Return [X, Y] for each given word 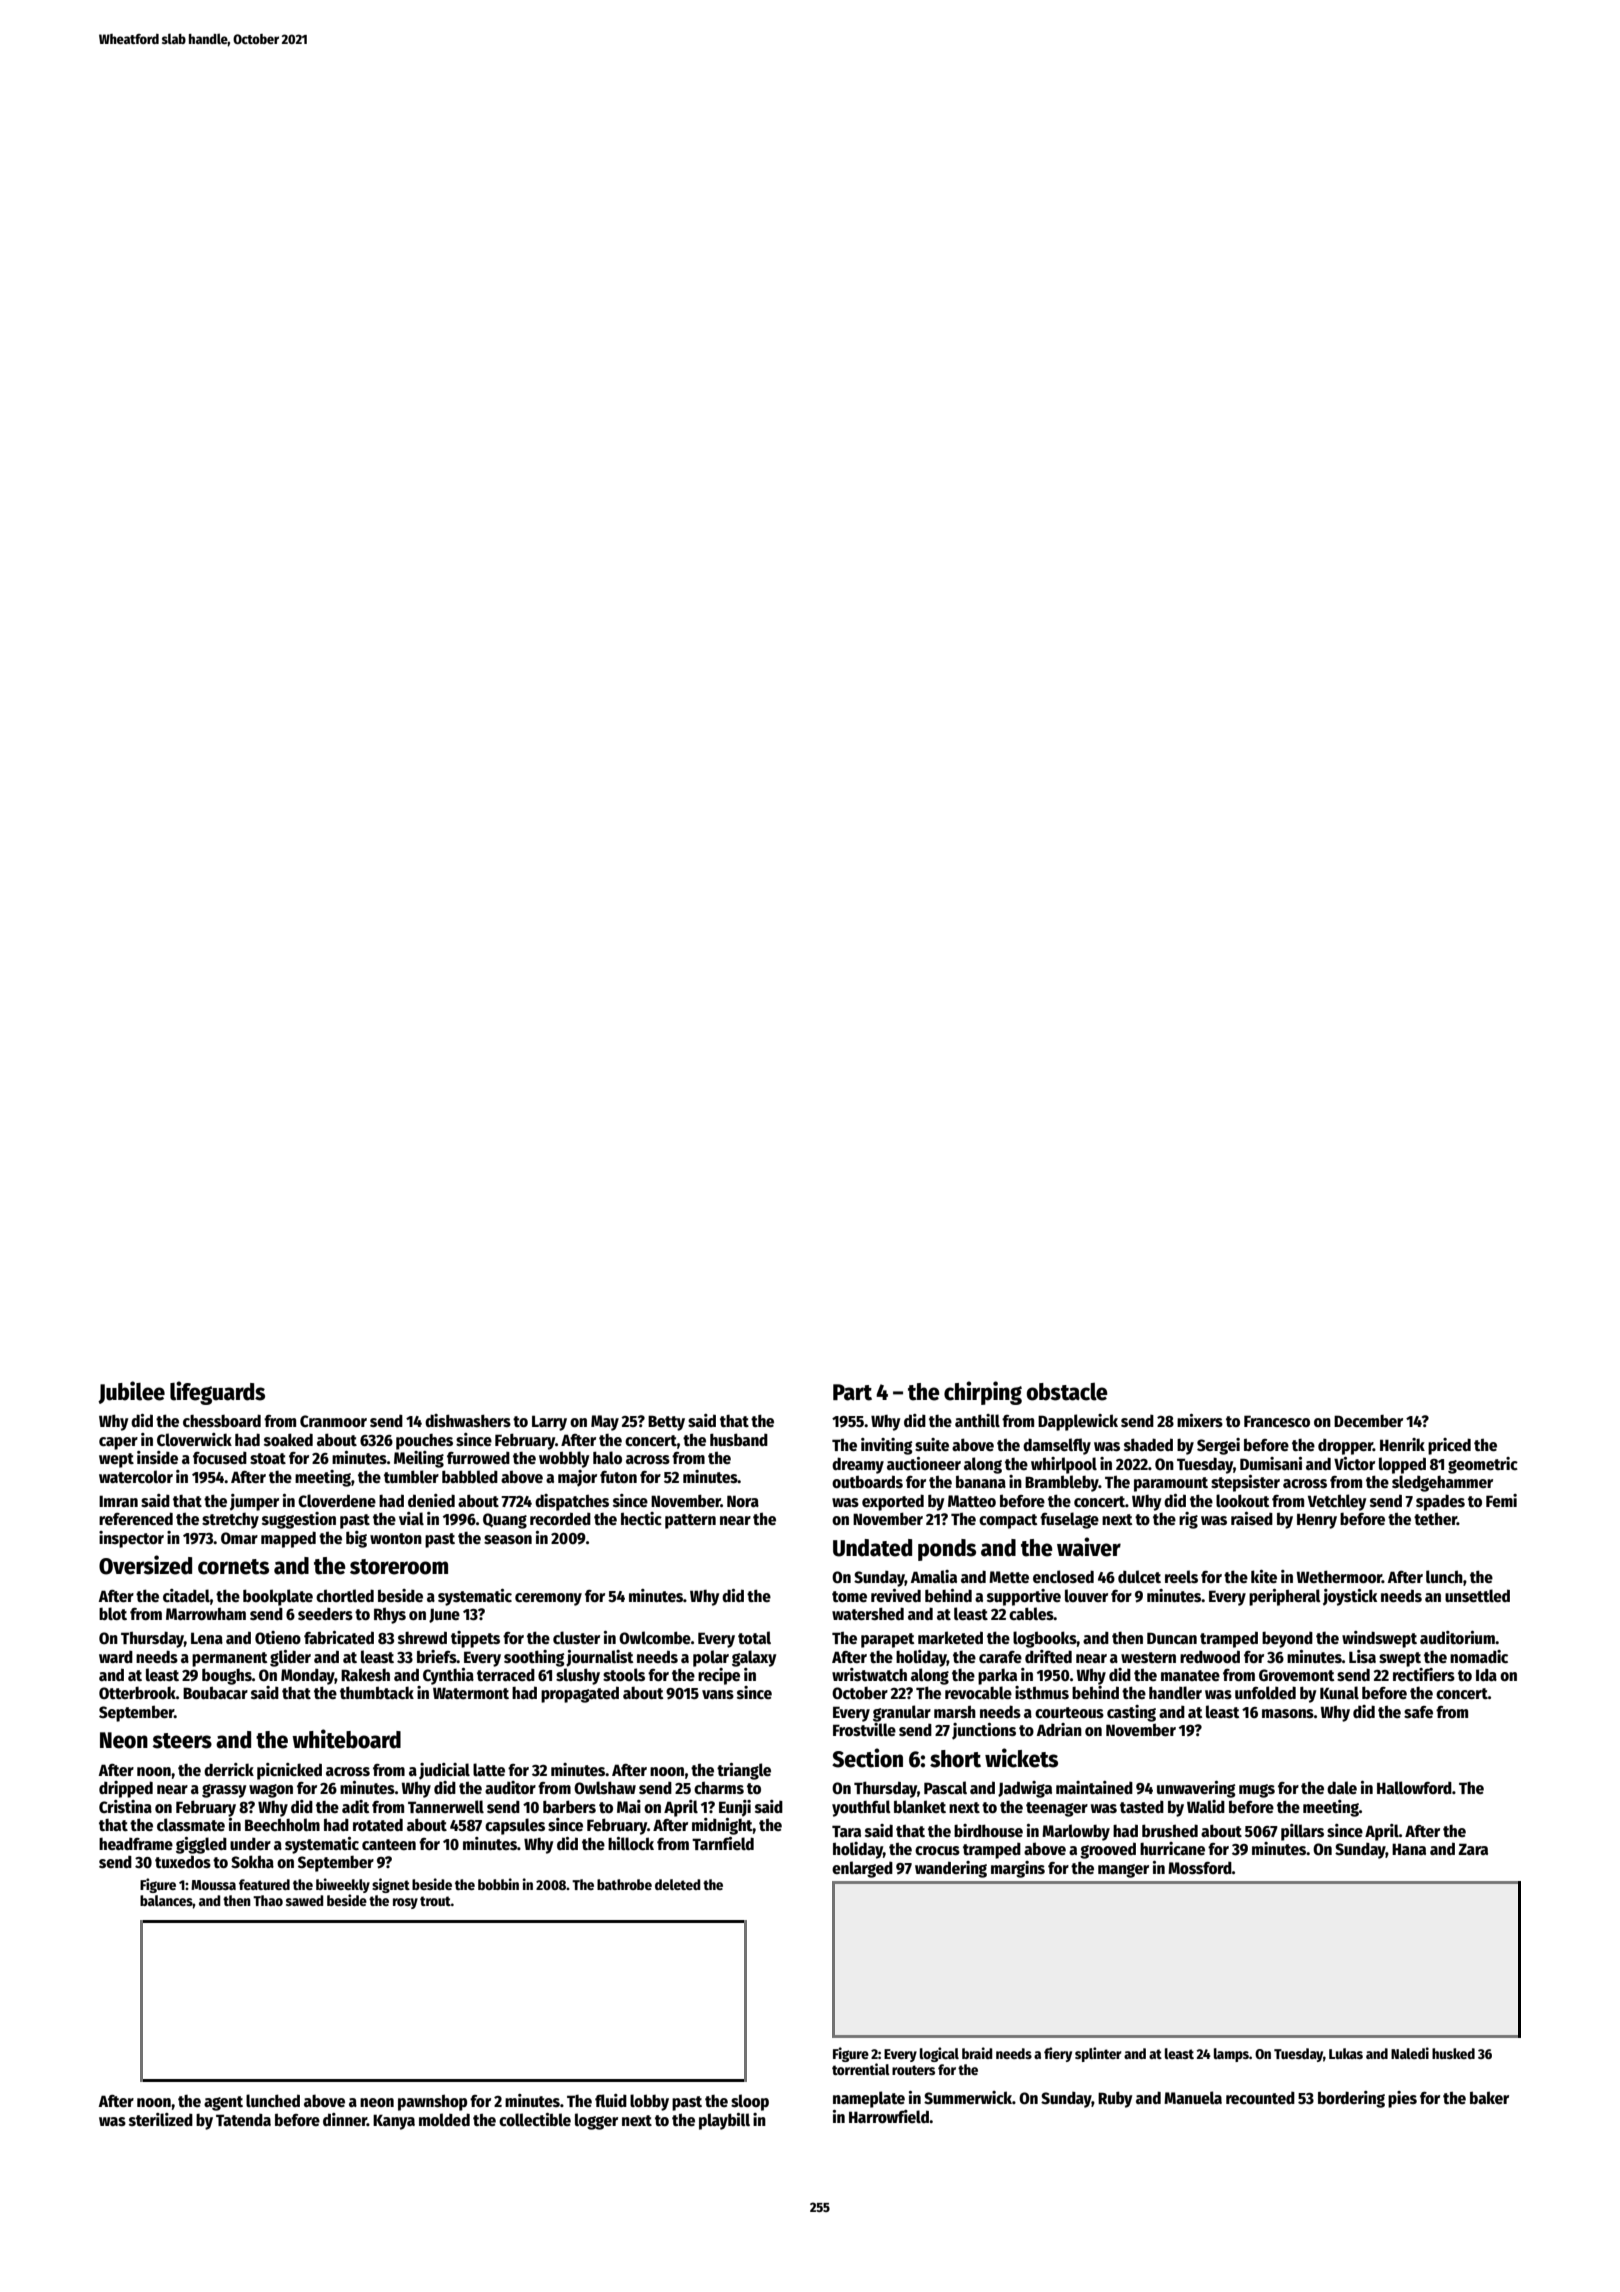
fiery [1058, 2054]
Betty [666, 1423]
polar [711, 1658]
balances [166, 1900]
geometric [1483, 1465]
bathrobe [624, 1884]
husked [1453, 2053]
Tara [846, 1831]
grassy [224, 1791]
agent [223, 2103]
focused [220, 1458]
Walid [1206, 1806]
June [444, 1615]
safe [1418, 1712]
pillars [1302, 1832]
